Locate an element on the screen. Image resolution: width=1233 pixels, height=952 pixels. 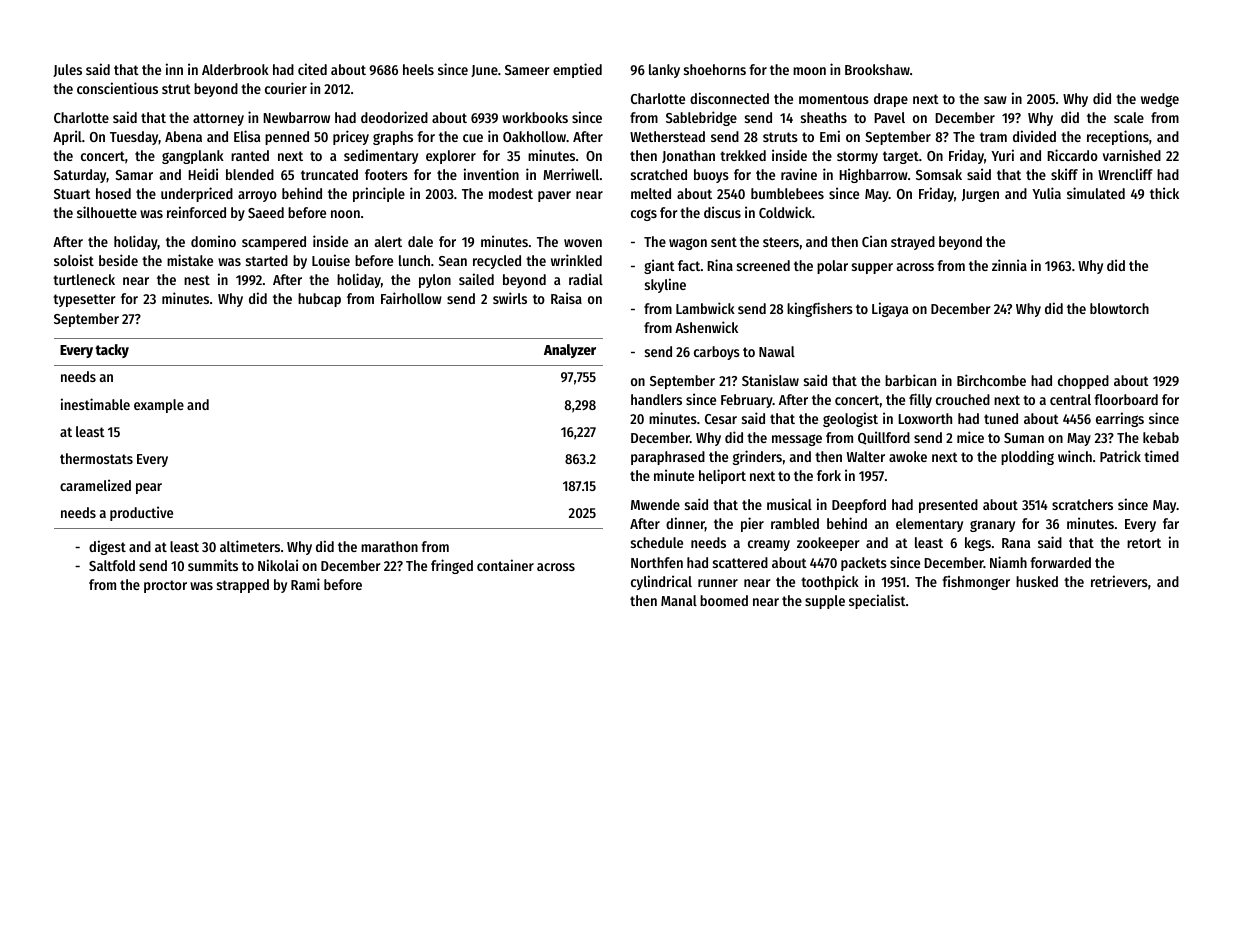
wedge is located at coordinates (1160, 100).
